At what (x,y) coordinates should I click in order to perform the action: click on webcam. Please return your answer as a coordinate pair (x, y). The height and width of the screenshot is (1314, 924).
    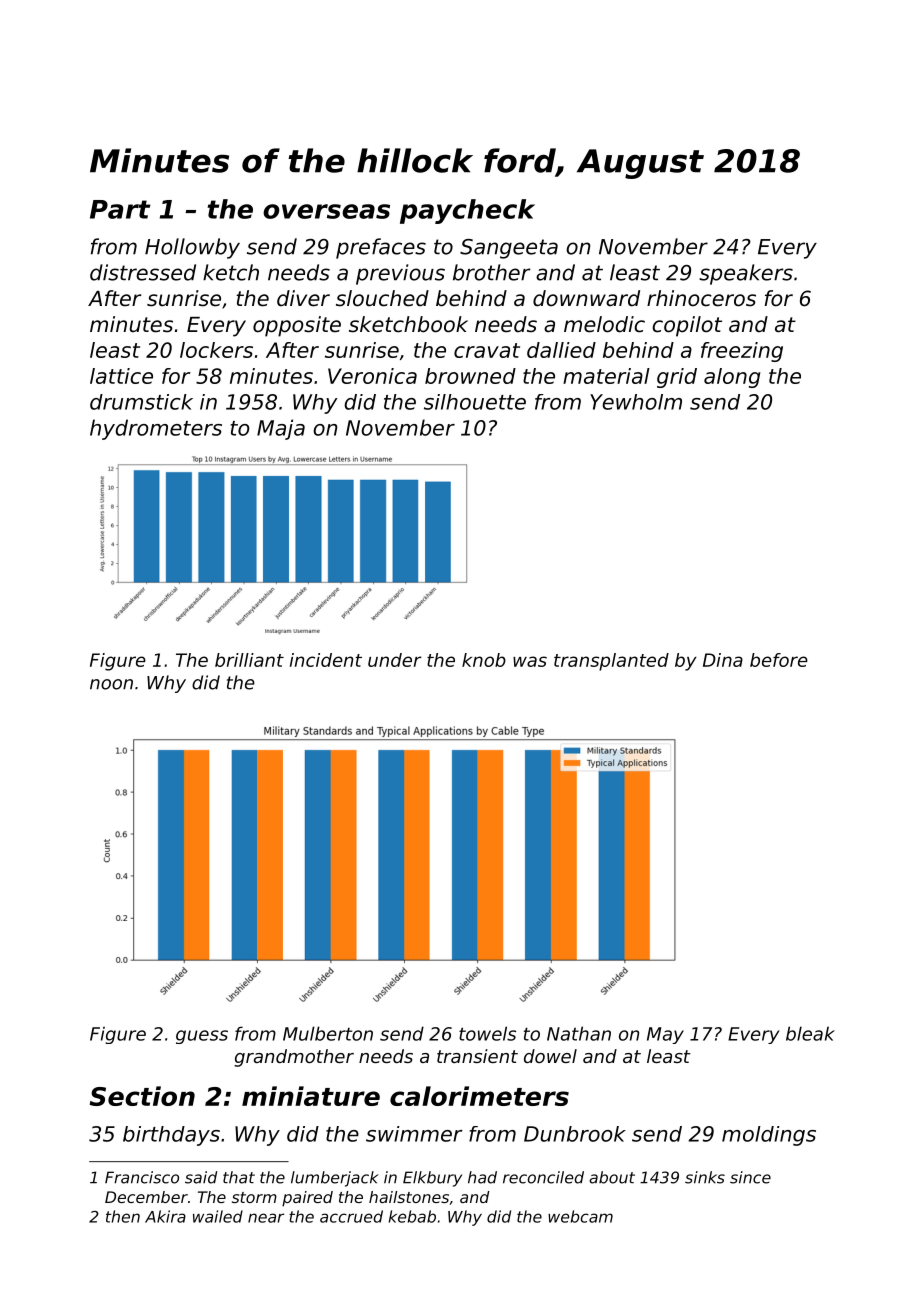
    Looking at the image, I should click on (580, 1216).
